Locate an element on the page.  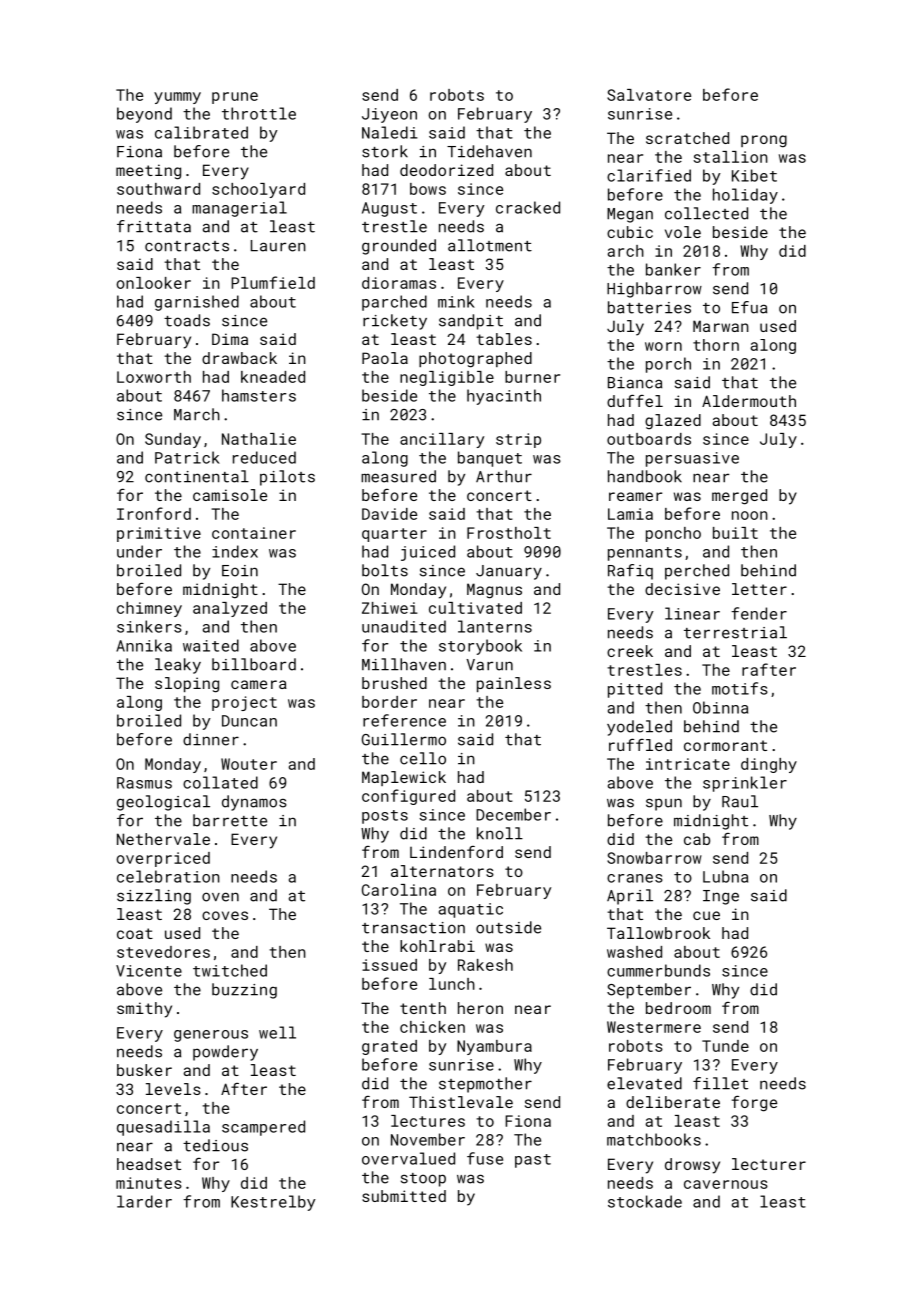
cue is located at coordinates (706, 915).
